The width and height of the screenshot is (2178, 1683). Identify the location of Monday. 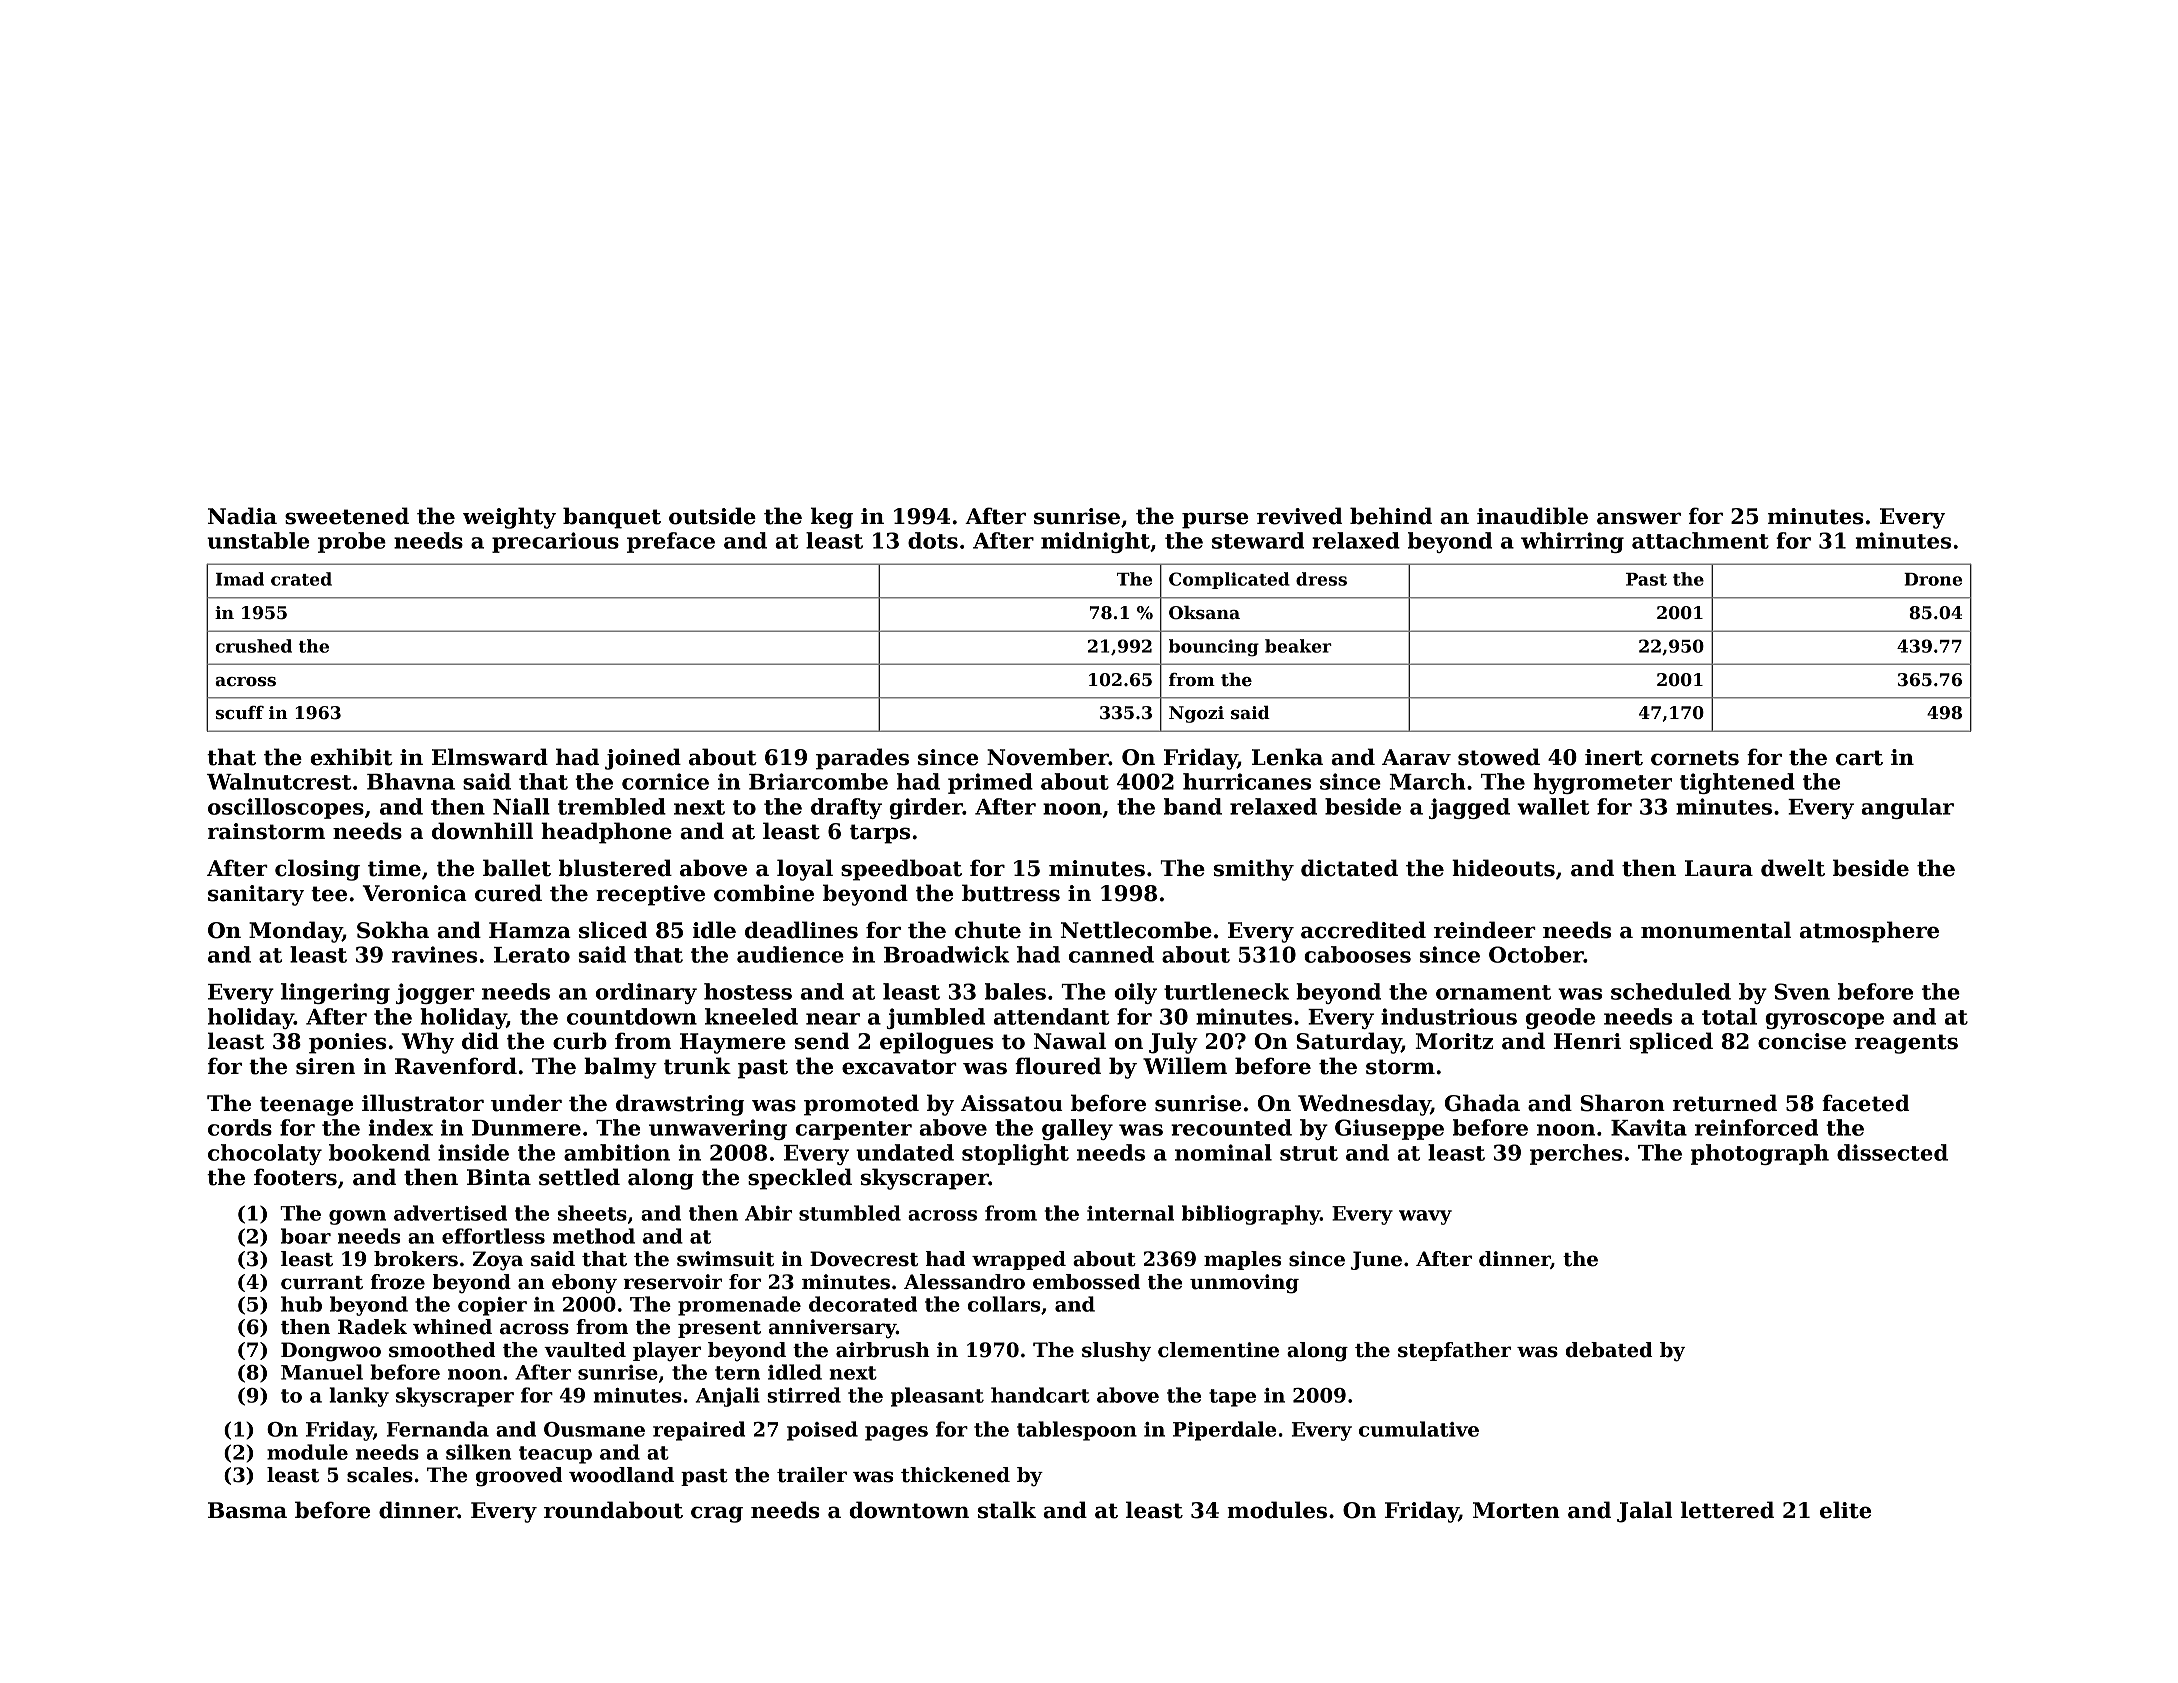
(295, 932).
